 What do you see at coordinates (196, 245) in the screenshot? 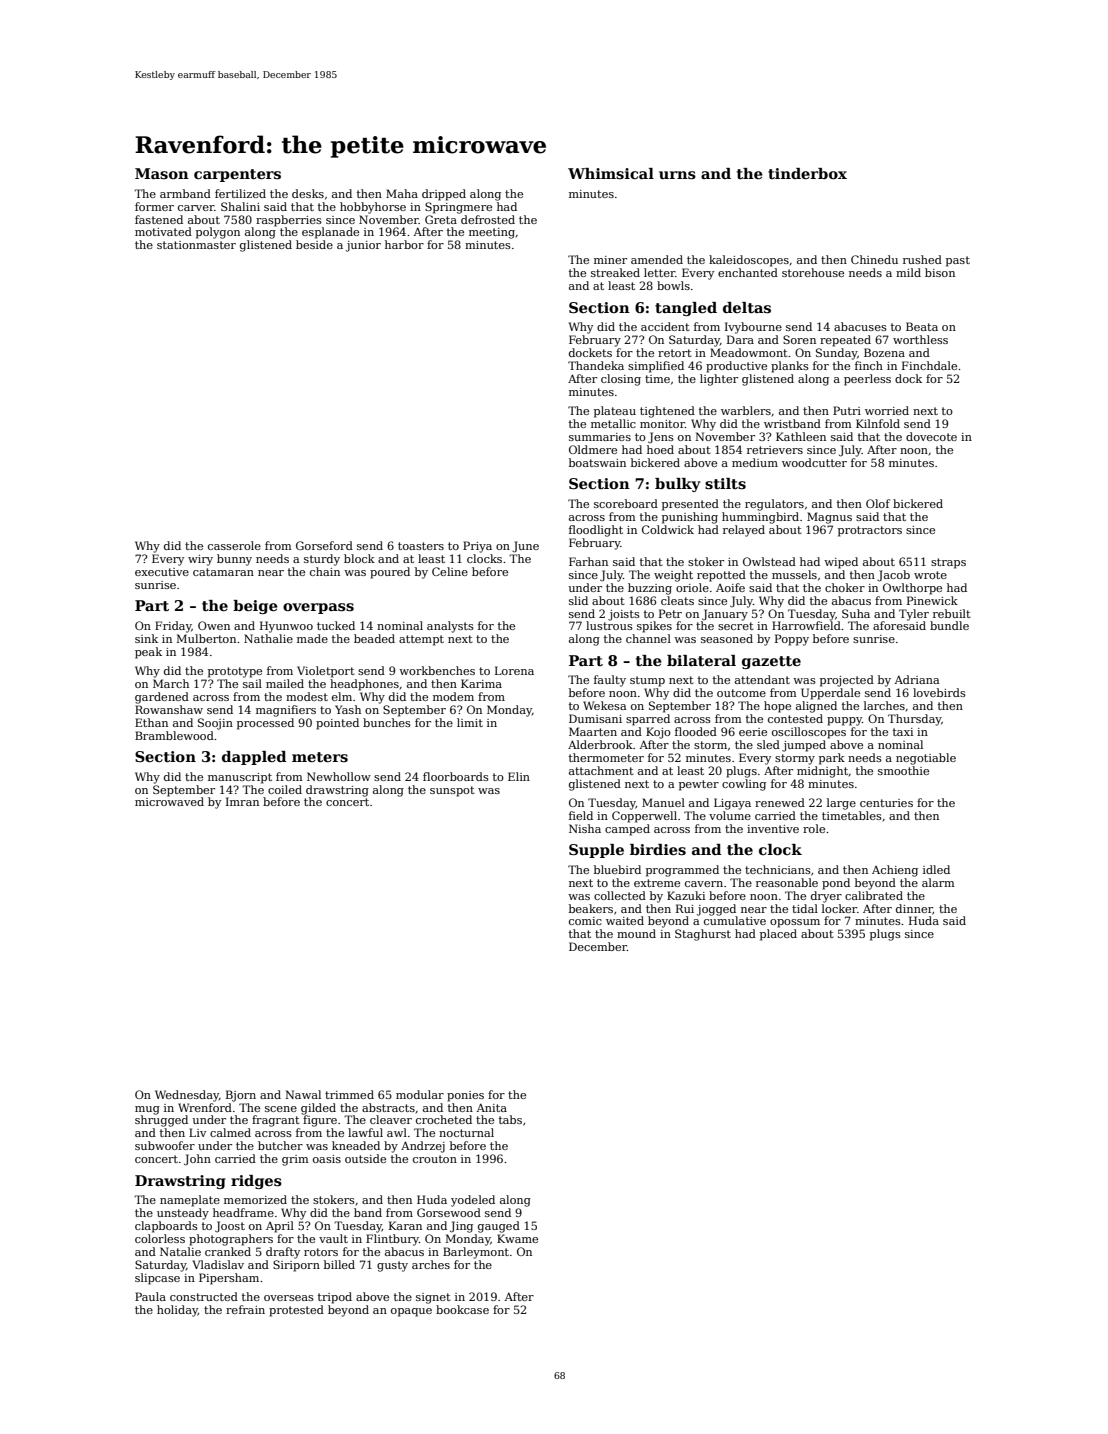
I see `stationmaster` at bounding box center [196, 245].
